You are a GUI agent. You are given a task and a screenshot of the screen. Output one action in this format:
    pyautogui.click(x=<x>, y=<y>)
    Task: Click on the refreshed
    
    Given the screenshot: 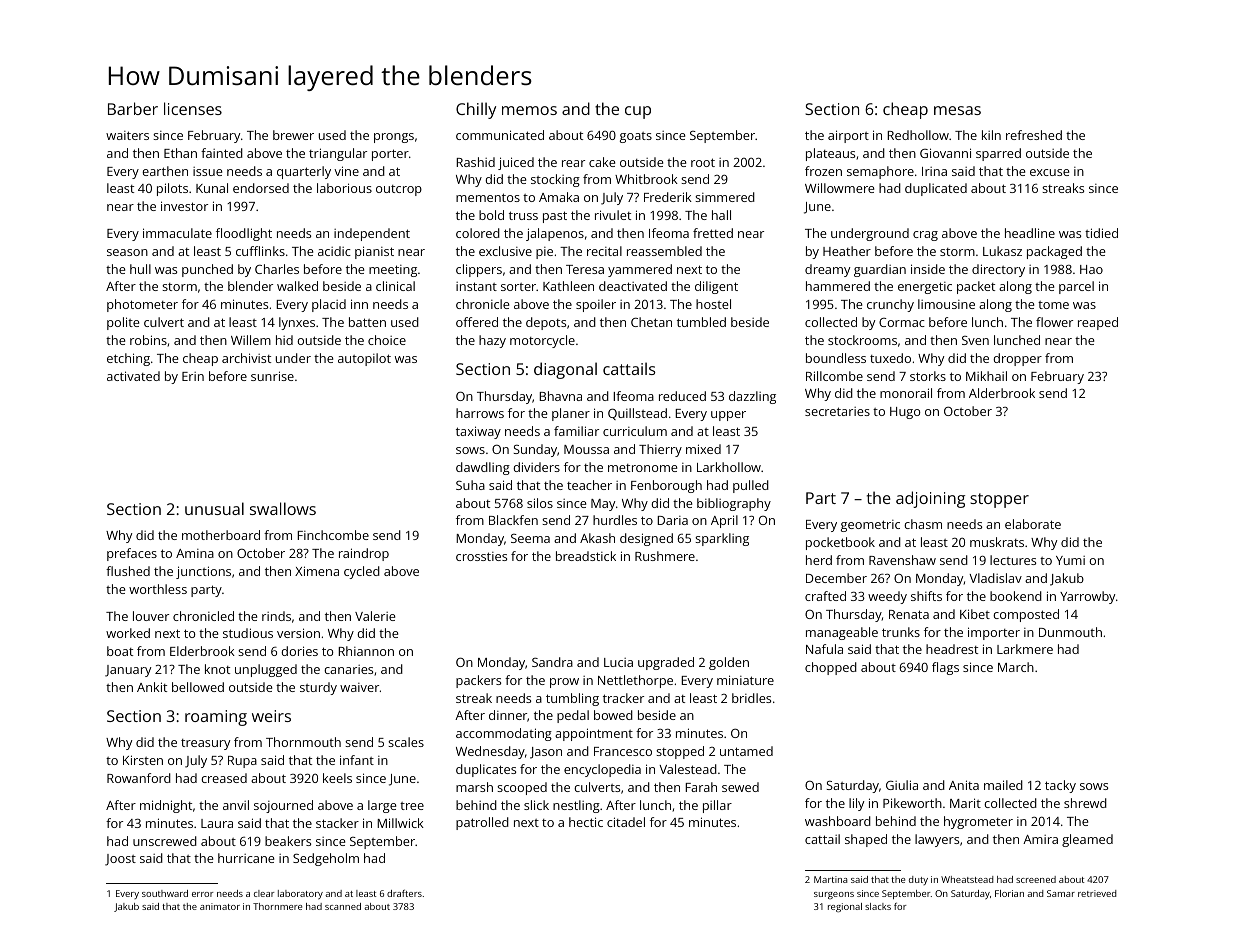 What is the action you would take?
    pyautogui.click(x=1034, y=135)
